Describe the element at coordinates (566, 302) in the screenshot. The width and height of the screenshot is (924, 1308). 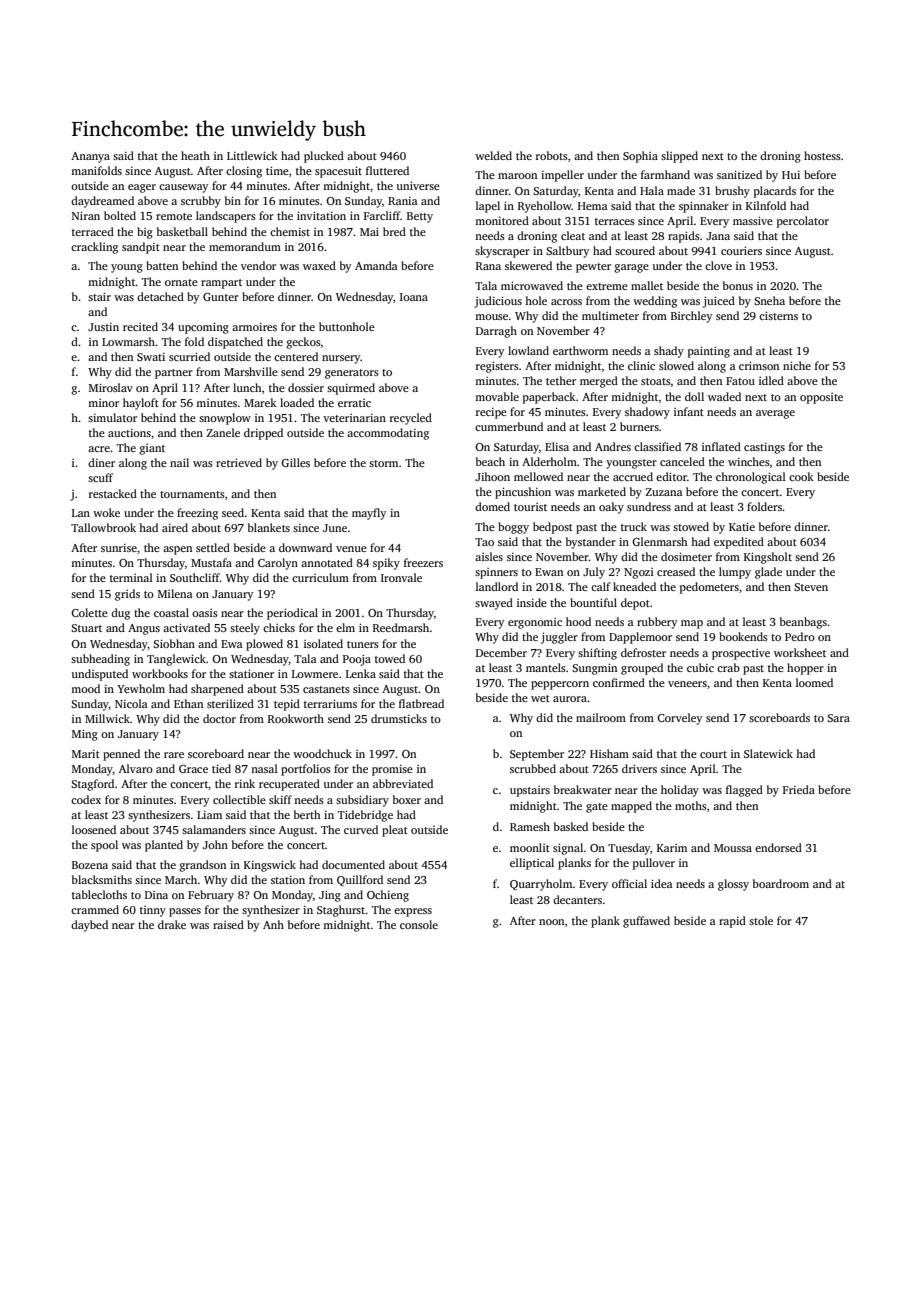
I see `across` at that location.
